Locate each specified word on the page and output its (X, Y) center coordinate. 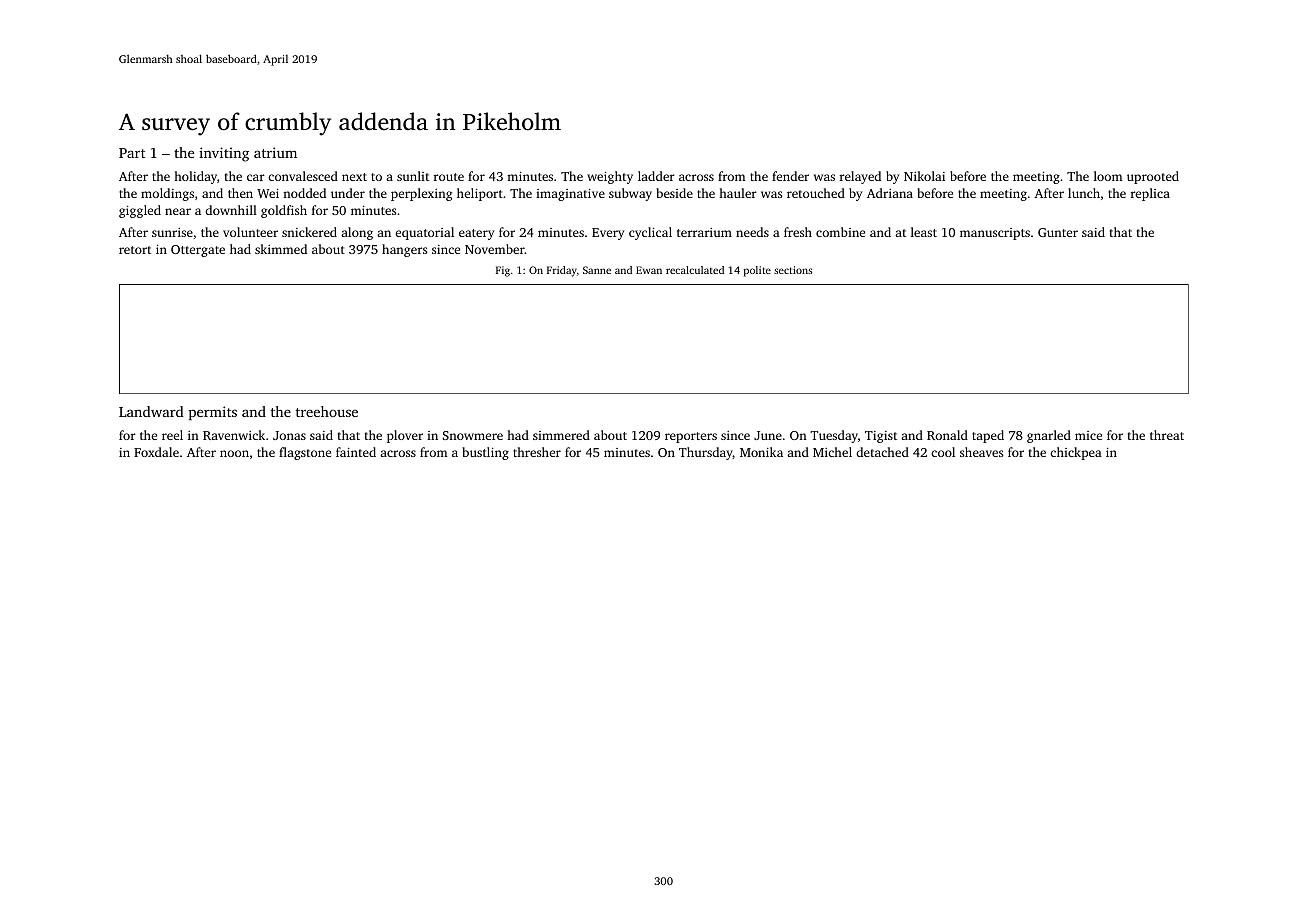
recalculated (695, 270)
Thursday (706, 453)
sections (793, 270)
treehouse (327, 411)
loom (1108, 176)
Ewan (649, 270)
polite (757, 271)
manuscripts (995, 234)
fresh (798, 232)
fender (790, 176)
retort (135, 250)
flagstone (305, 453)
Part (132, 153)
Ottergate (198, 251)
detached (882, 452)
